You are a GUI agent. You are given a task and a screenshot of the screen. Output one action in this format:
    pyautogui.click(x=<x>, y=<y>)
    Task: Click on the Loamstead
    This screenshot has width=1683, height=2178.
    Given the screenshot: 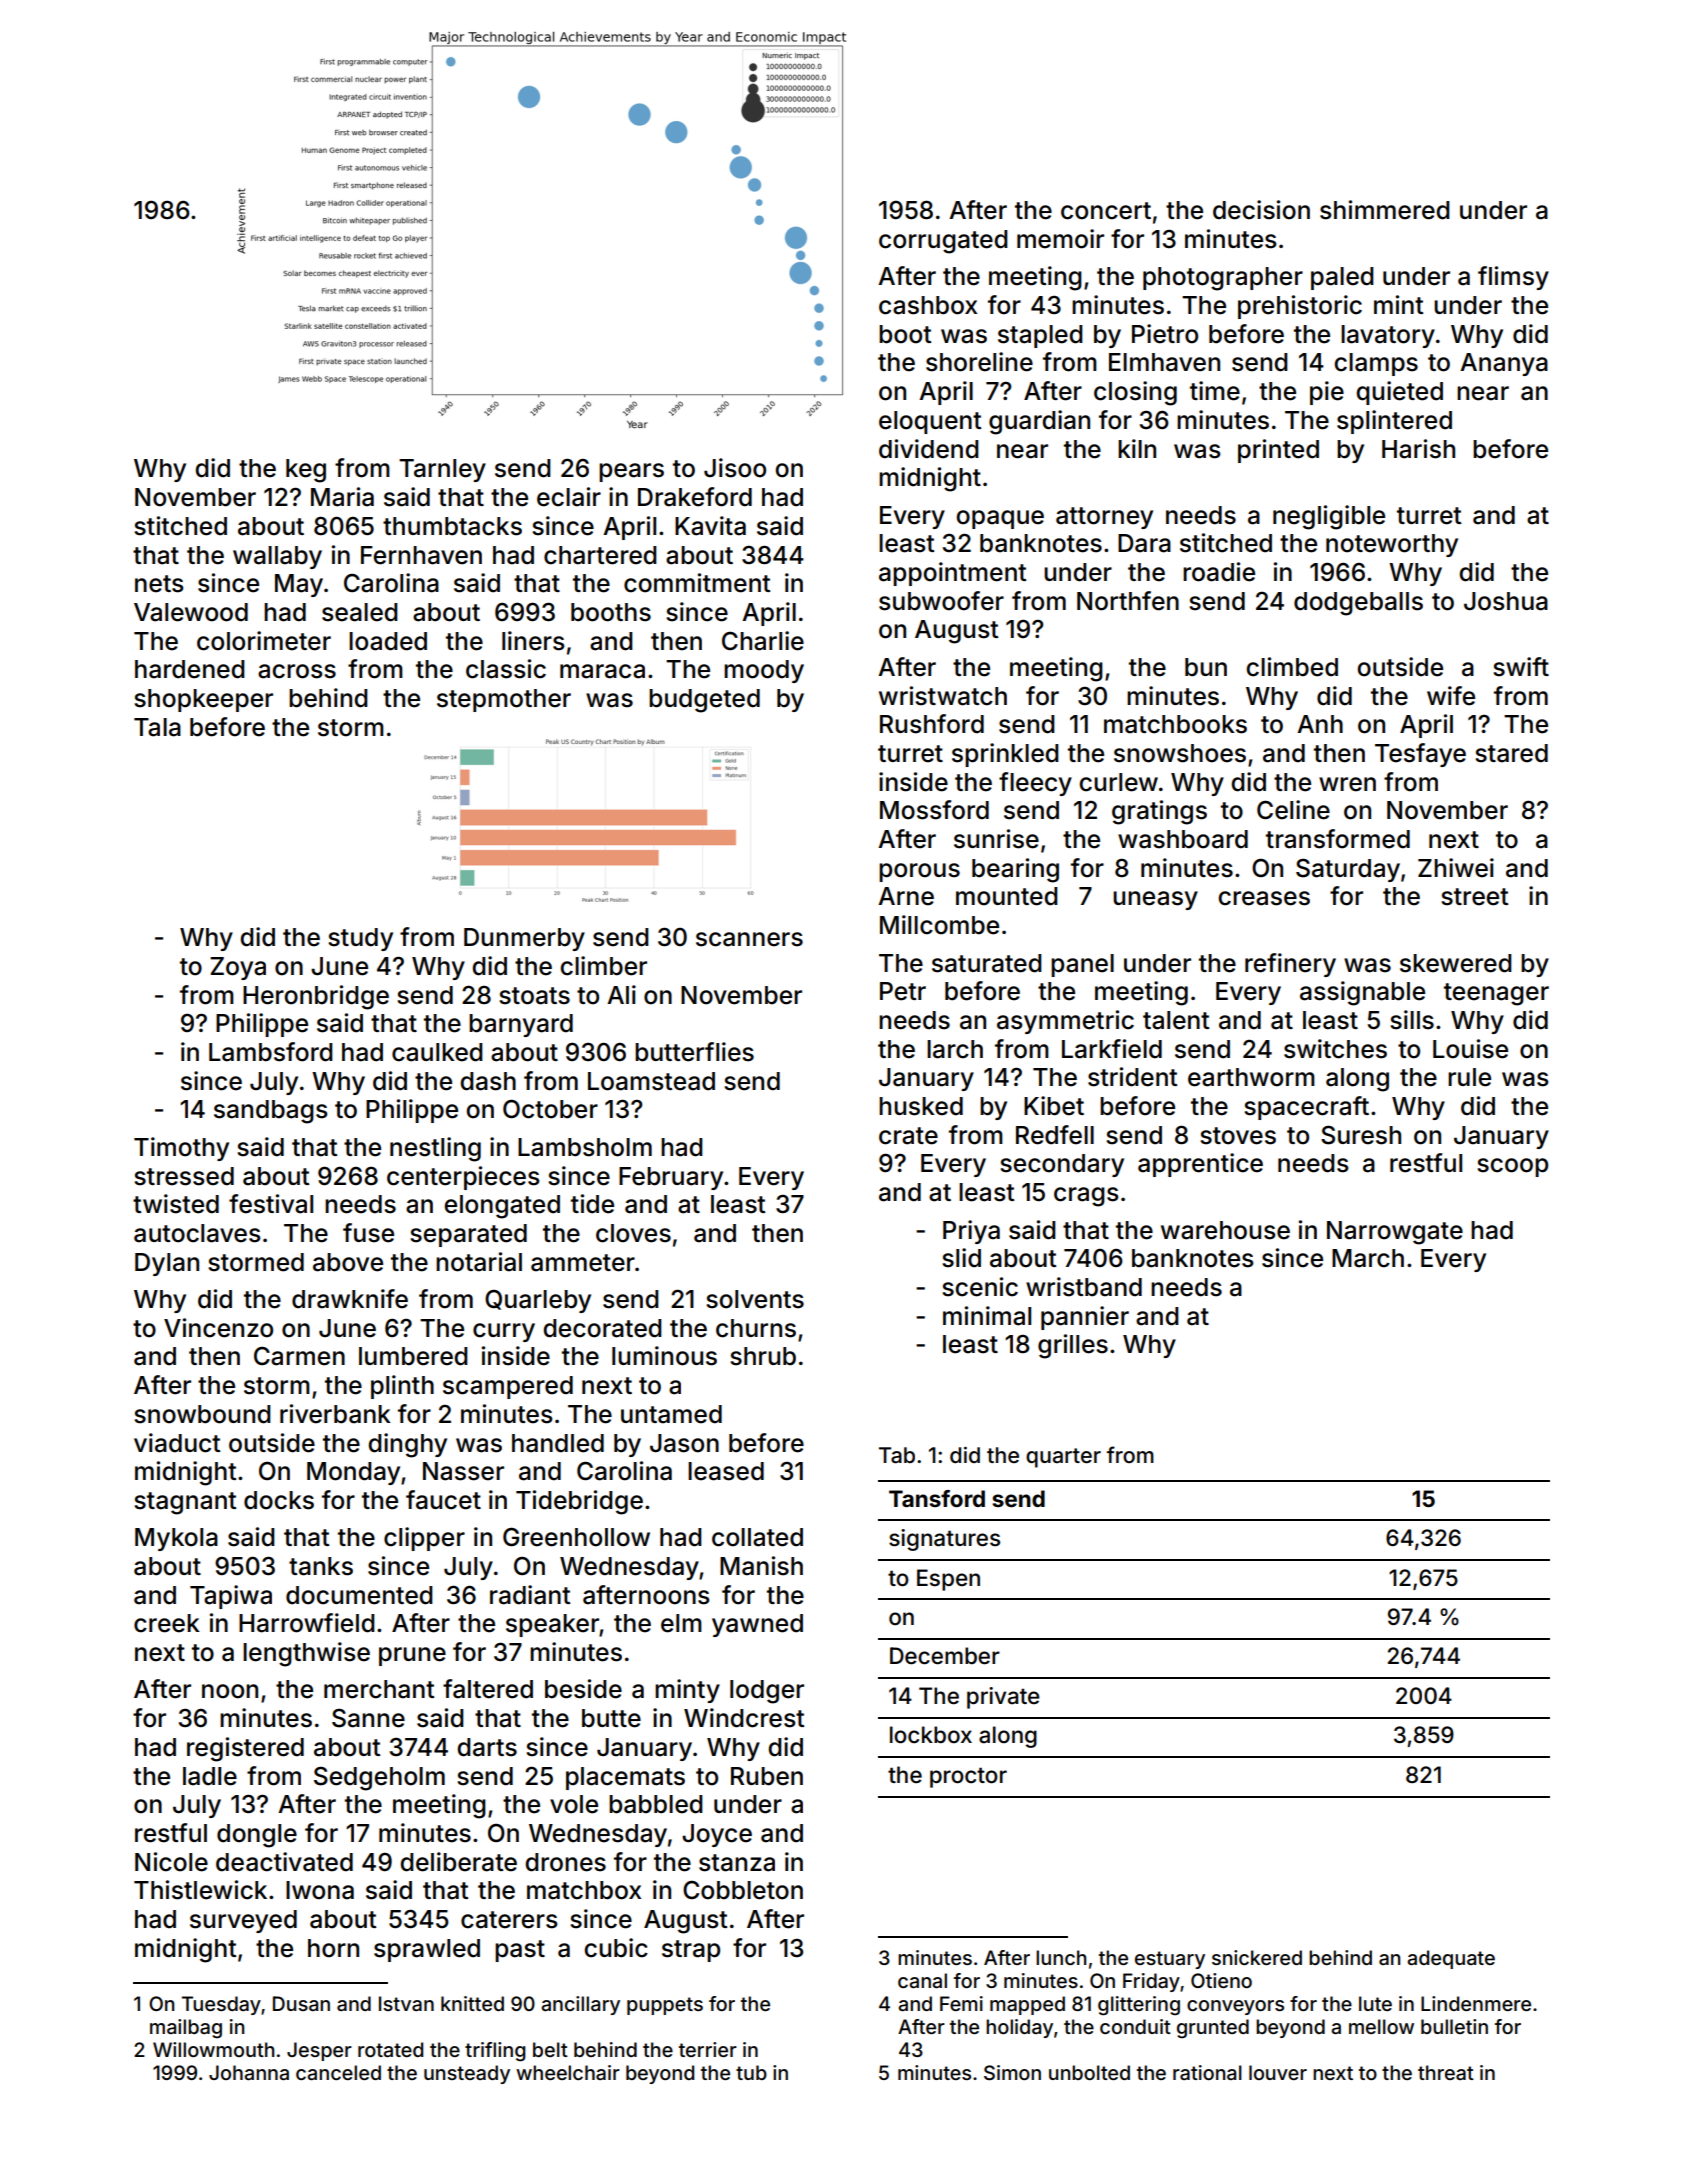 What is the action you would take?
    pyautogui.click(x=651, y=1081)
